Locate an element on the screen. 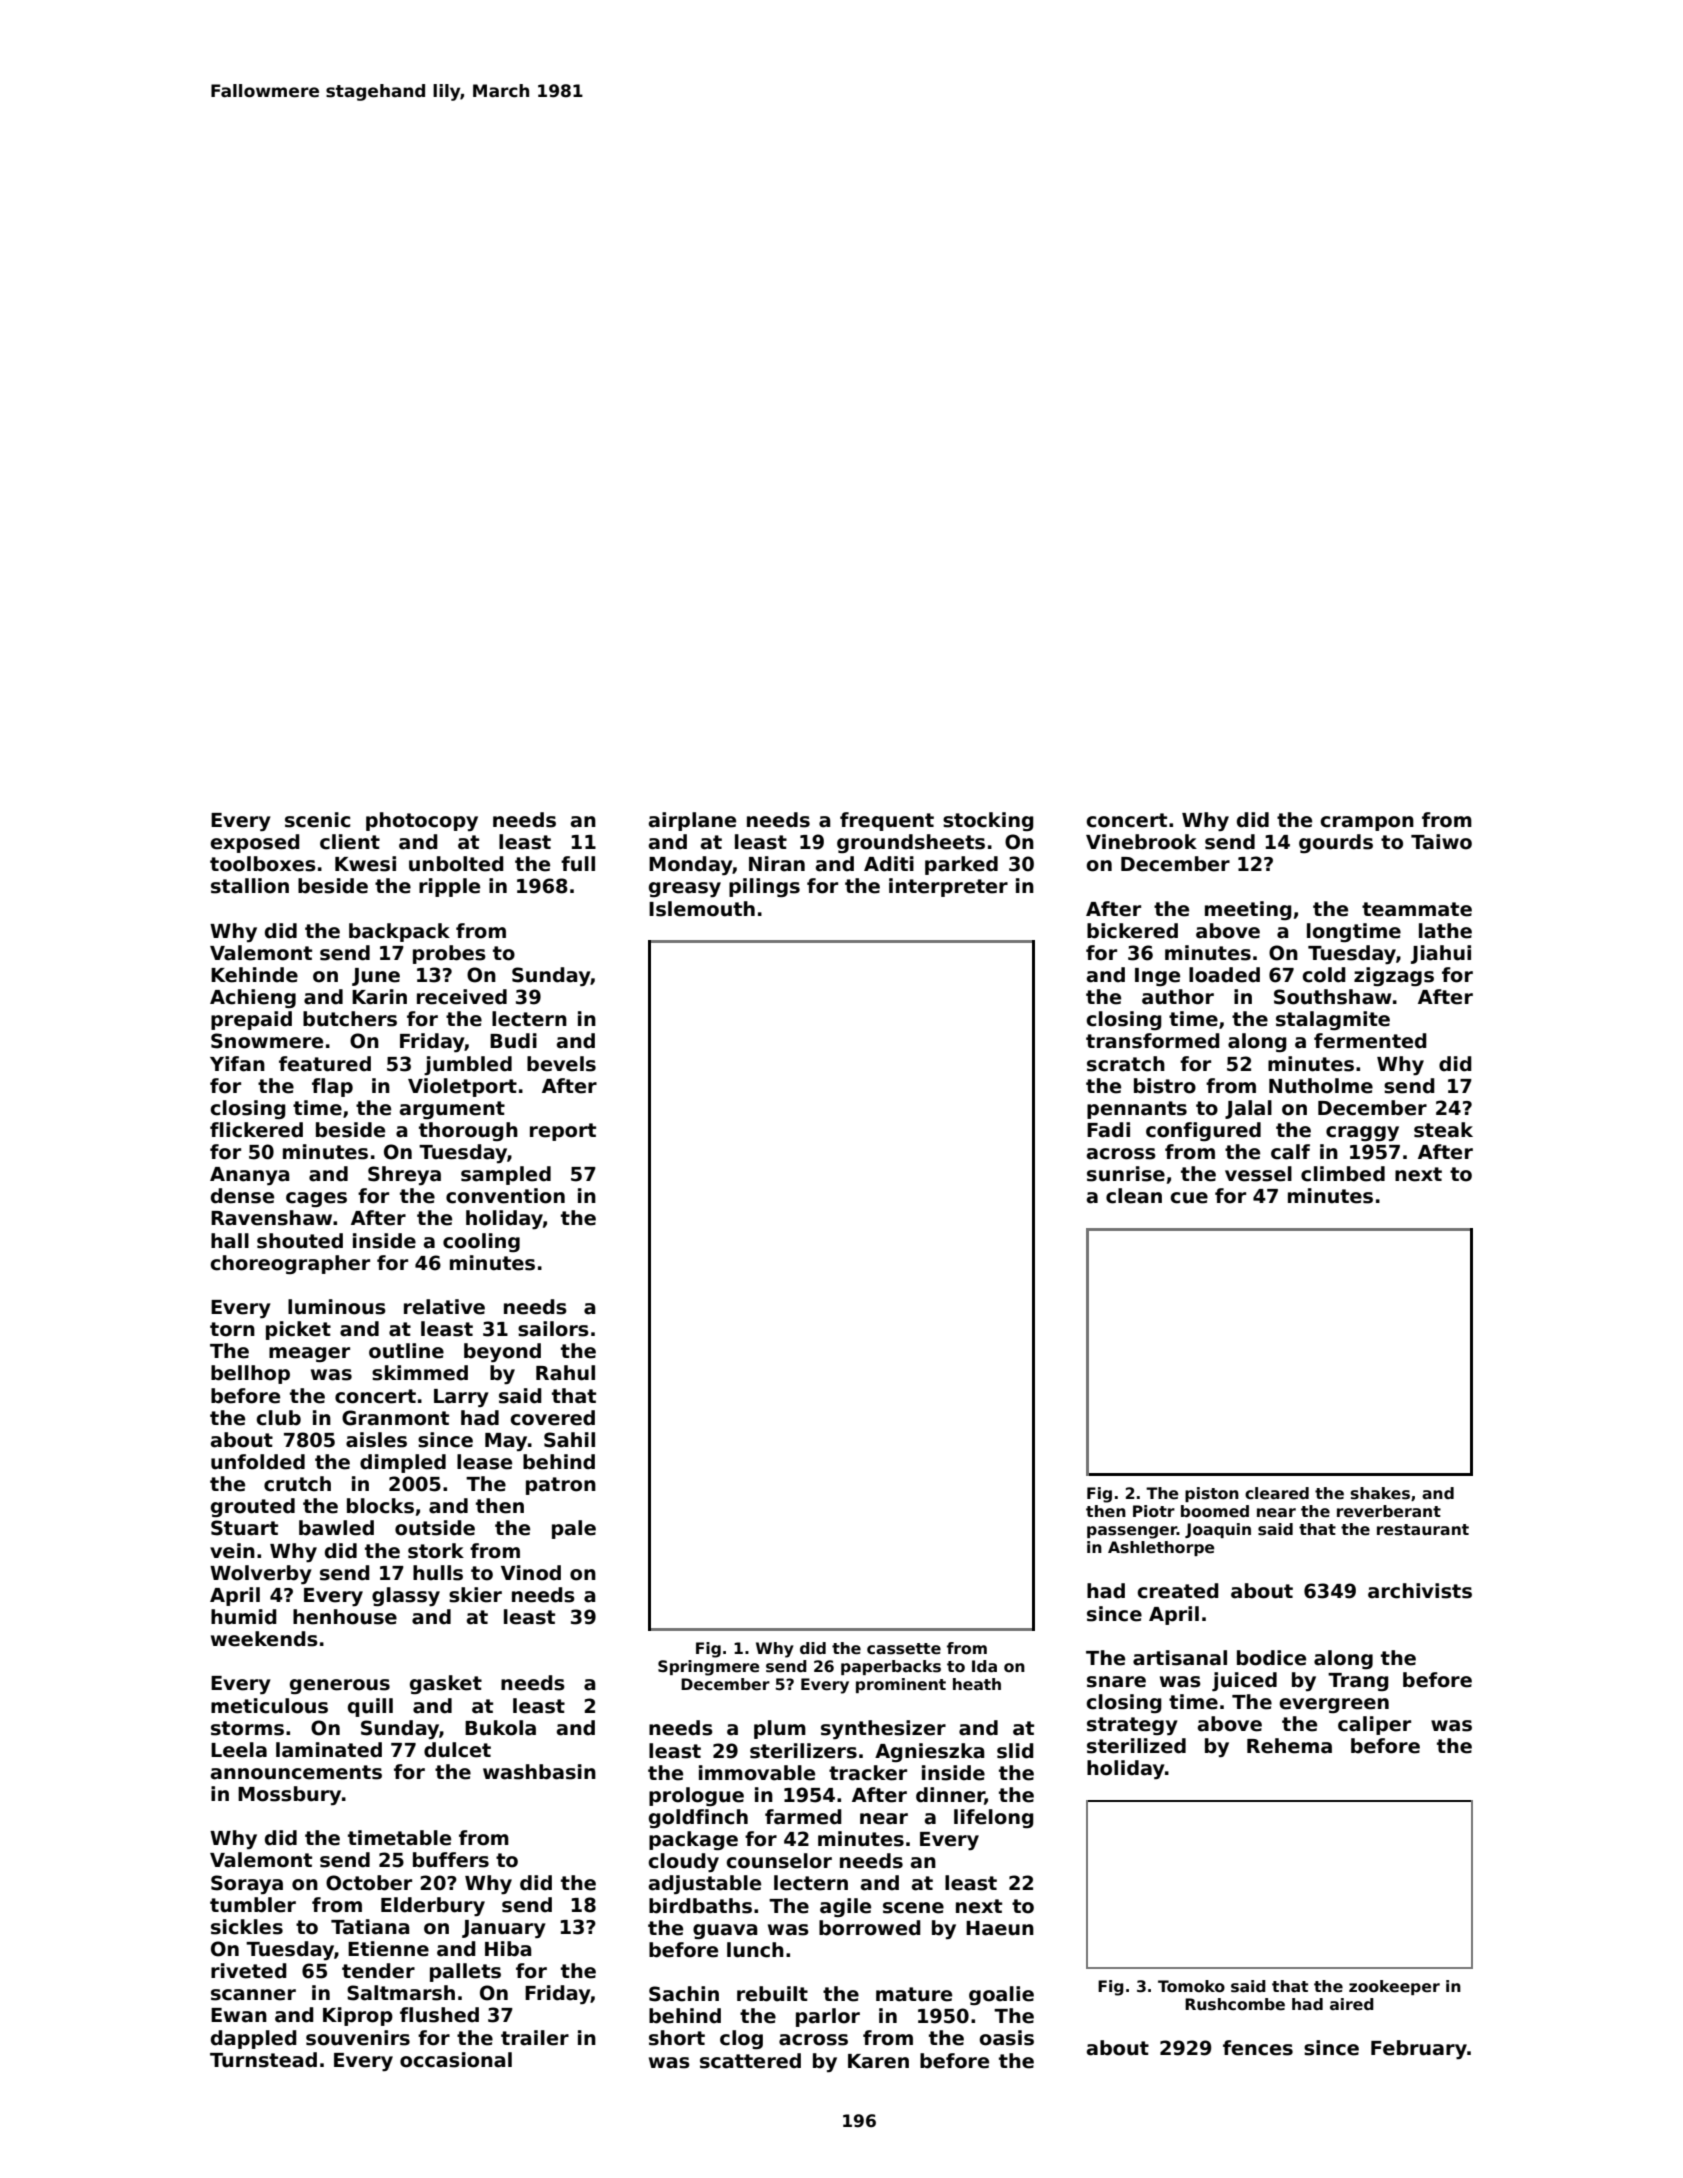 The height and width of the screenshot is (2178, 1683). lifelong is located at coordinates (994, 1818).
